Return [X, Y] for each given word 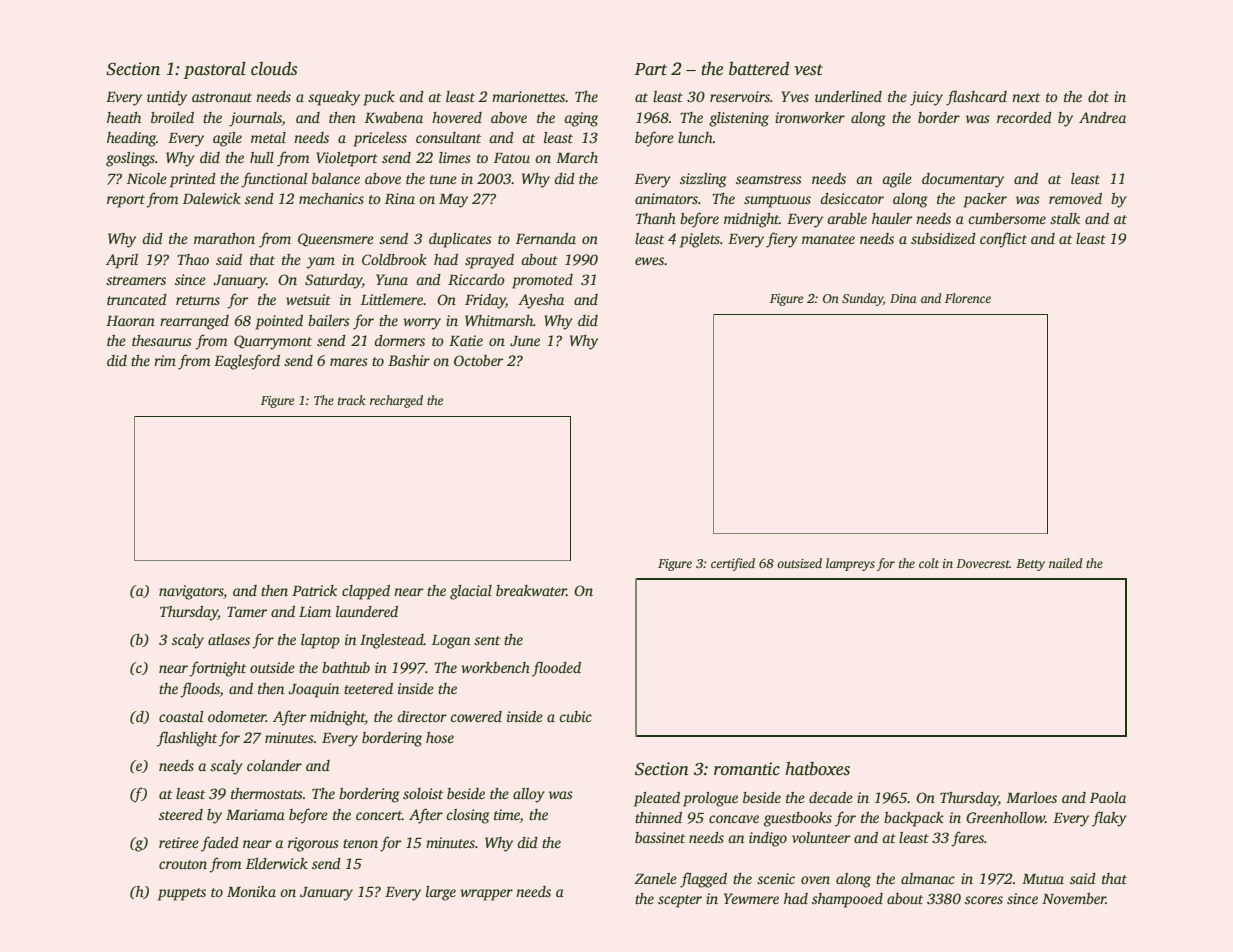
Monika [251, 891]
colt [929, 563]
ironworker [810, 117]
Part [650, 69]
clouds [274, 68]
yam [320, 263]
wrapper [486, 895]
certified [733, 564]
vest [808, 70]
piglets [700, 240]
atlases [229, 639]
